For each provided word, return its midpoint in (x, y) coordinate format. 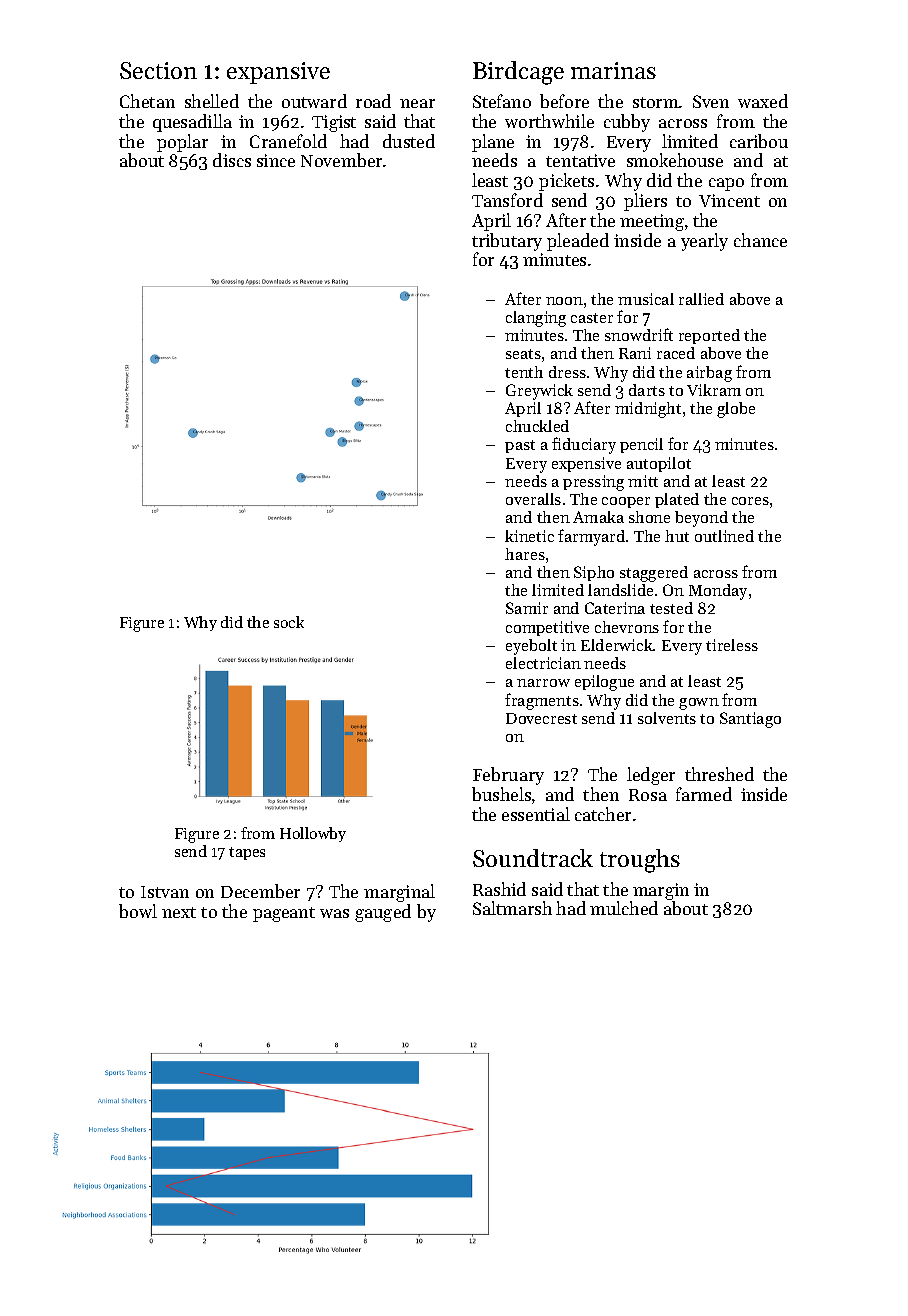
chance (760, 240)
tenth (524, 372)
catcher (603, 814)
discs (232, 160)
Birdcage (518, 73)
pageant (284, 914)
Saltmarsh (512, 908)
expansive (278, 73)
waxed (763, 101)
